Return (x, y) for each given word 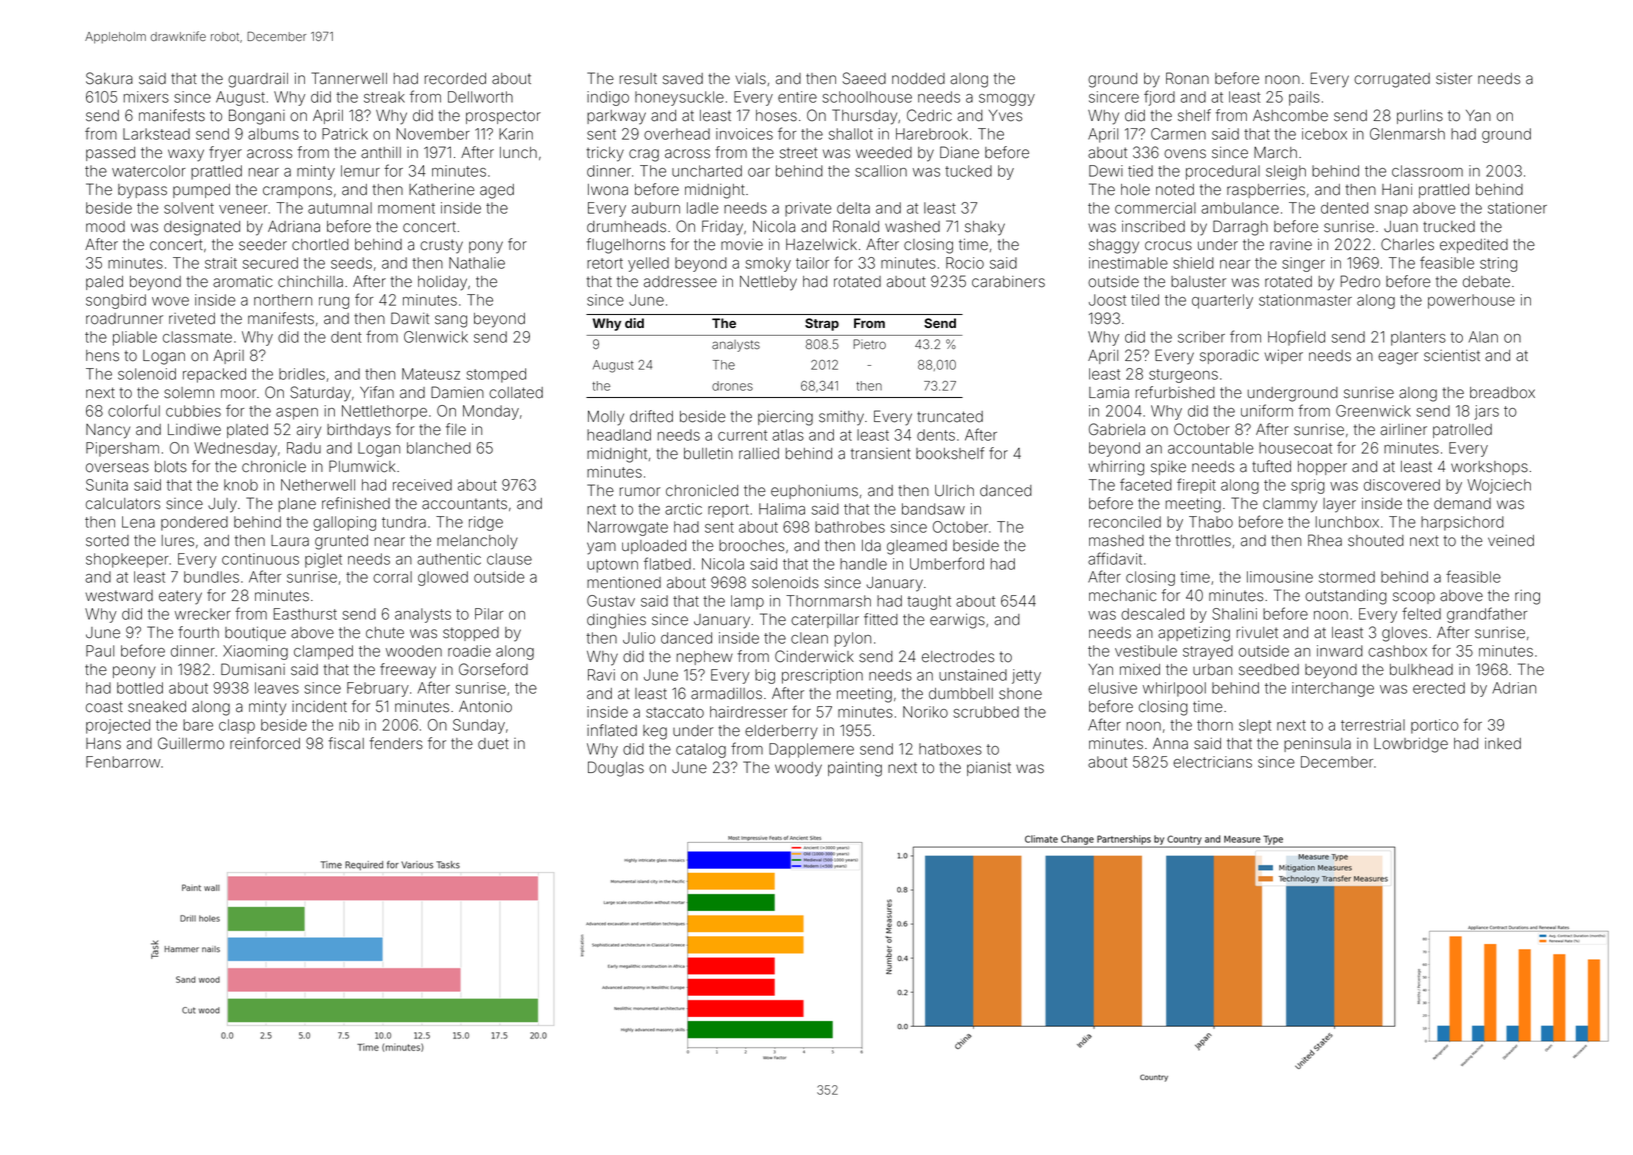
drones (732, 386)
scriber (1201, 337)
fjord (1159, 98)
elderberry (781, 732)
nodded (918, 79)
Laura (290, 541)
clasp (237, 726)
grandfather (1487, 615)
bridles (302, 374)
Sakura (109, 78)
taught (929, 602)
